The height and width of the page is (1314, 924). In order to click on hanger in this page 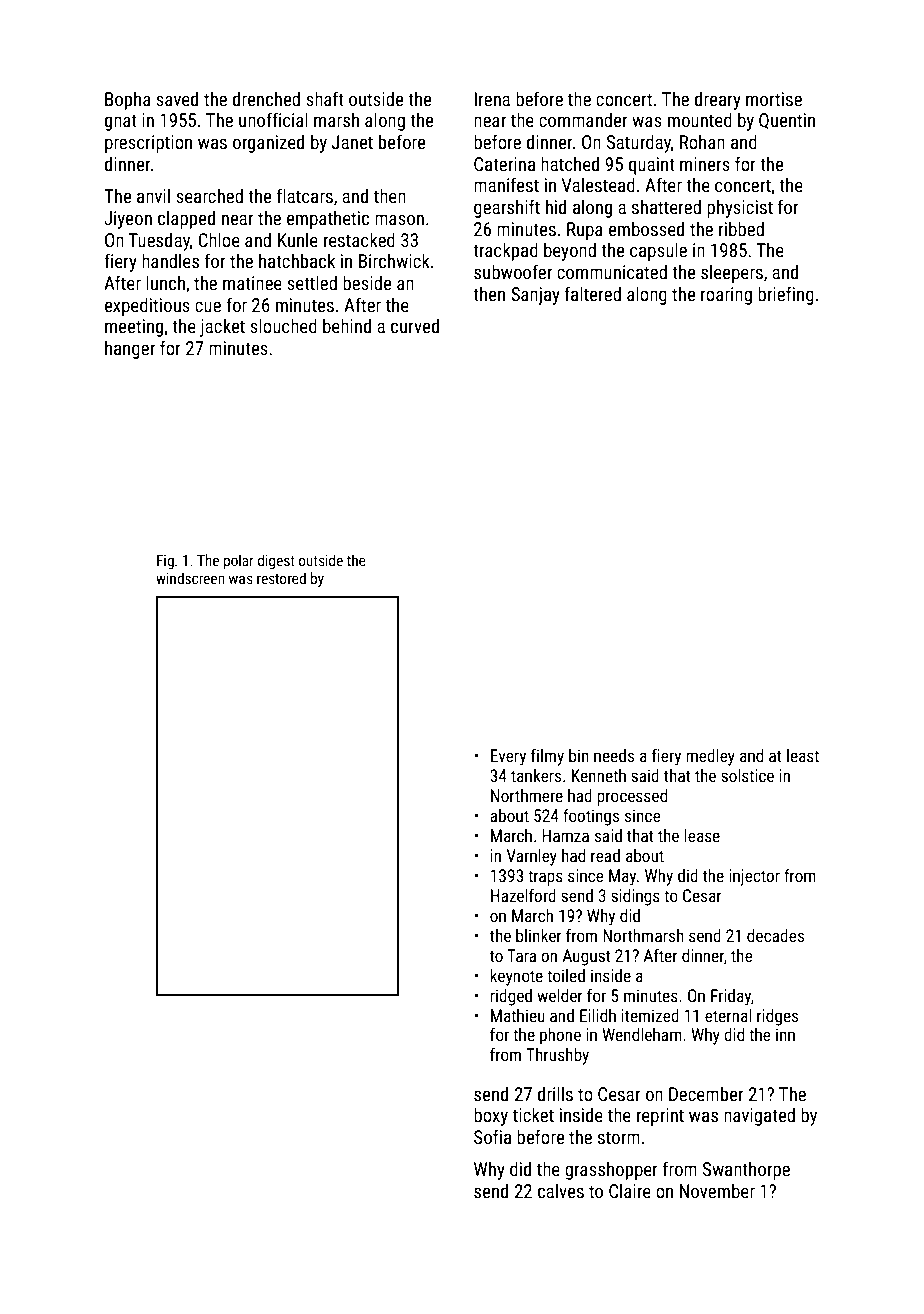, I will do `click(130, 350)`.
